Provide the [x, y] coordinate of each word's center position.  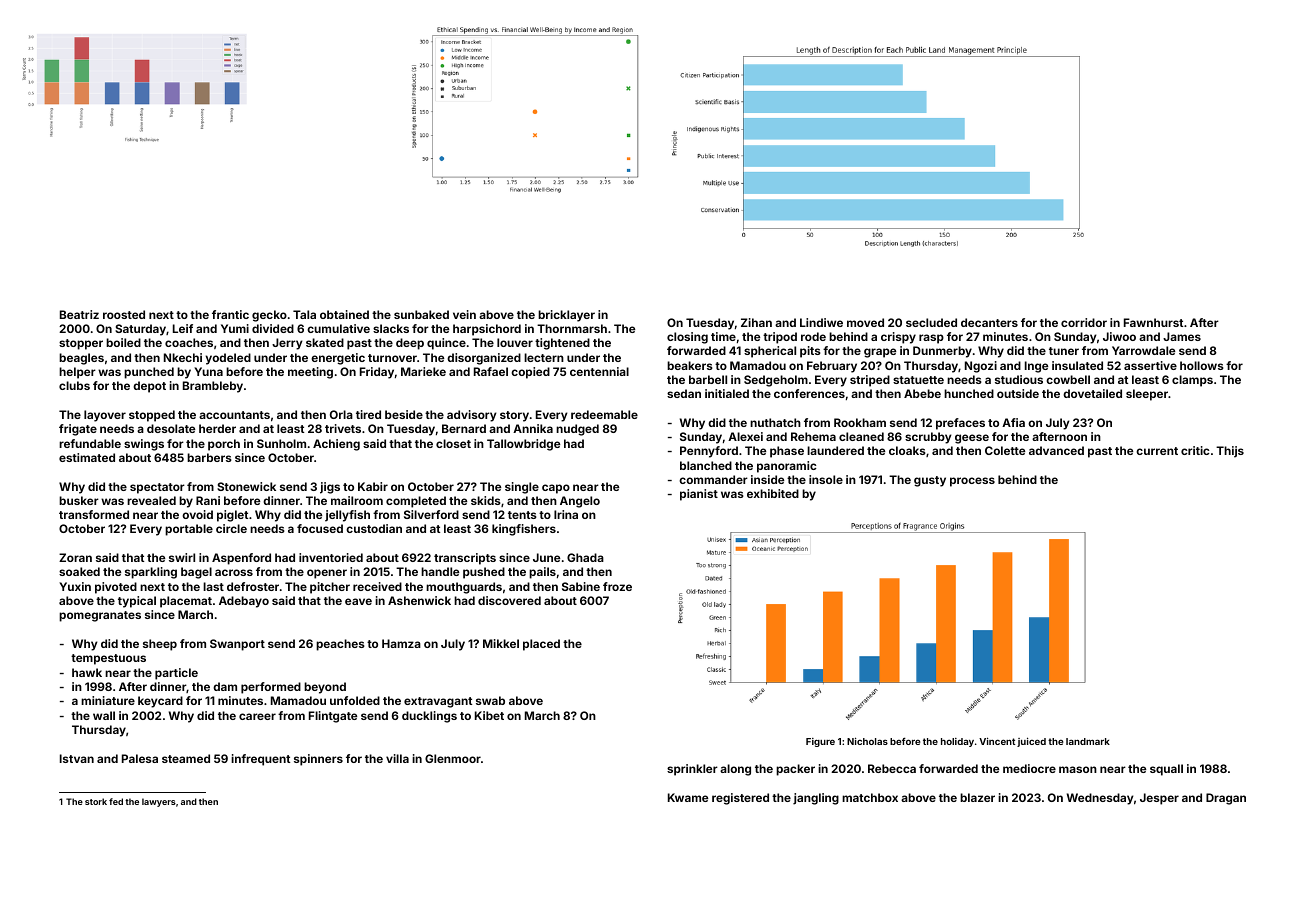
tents [522, 515]
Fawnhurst [1153, 322]
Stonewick [246, 486]
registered [740, 799]
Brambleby [213, 387]
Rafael [491, 371]
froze [617, 586]
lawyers [159, 802]
